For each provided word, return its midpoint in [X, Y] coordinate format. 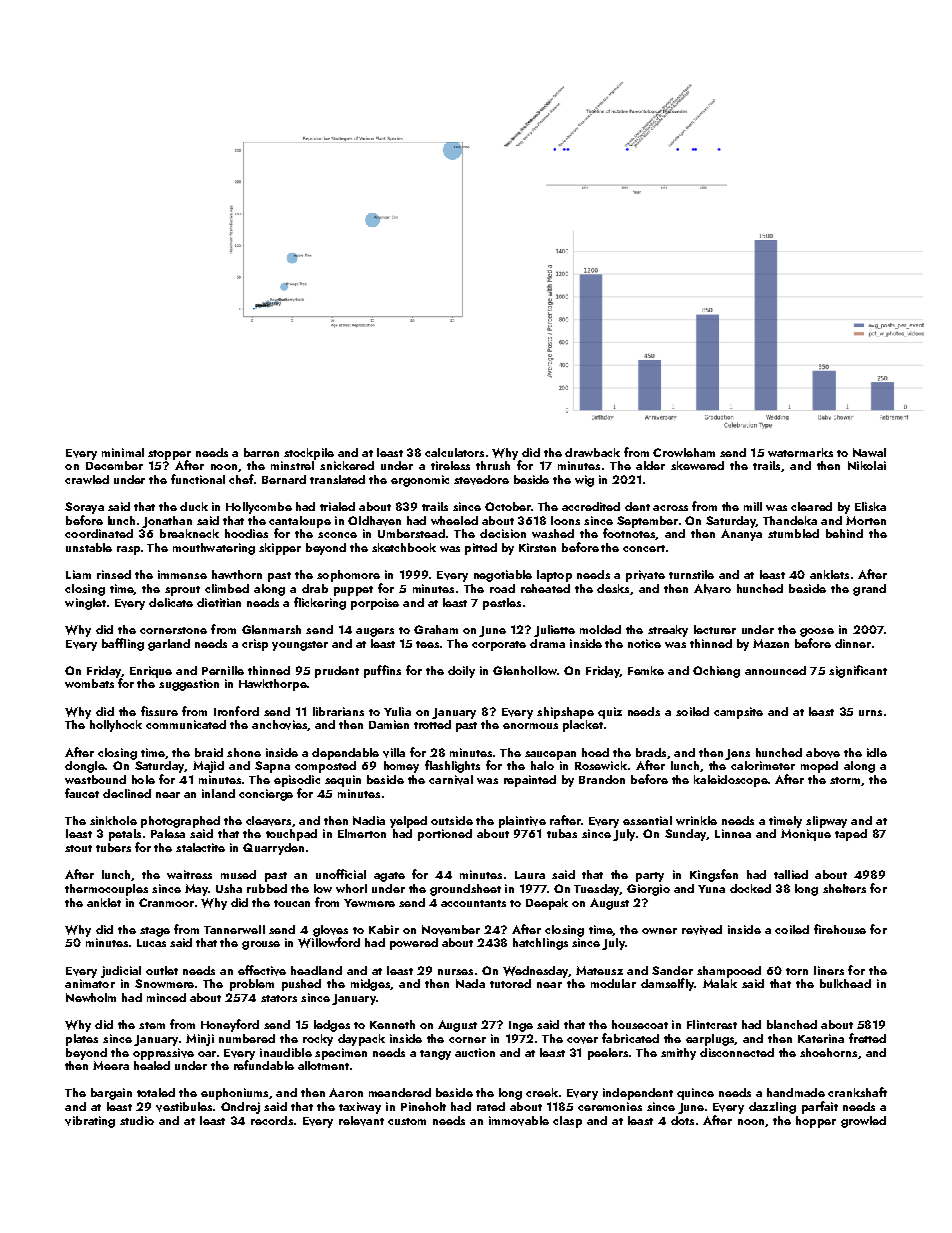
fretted [867, 1038]
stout [78, 848]
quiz [610, 713]
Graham [436, 629]
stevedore [481, 480]
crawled [87, 479]
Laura [530, 875]
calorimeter [763, 765]
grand [869, 590]
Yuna [711, 889]
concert [644, 548]
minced [166, 997]
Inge [521, 1026]
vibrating [90, 1122]
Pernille [223, 670]
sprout [182, 591]
